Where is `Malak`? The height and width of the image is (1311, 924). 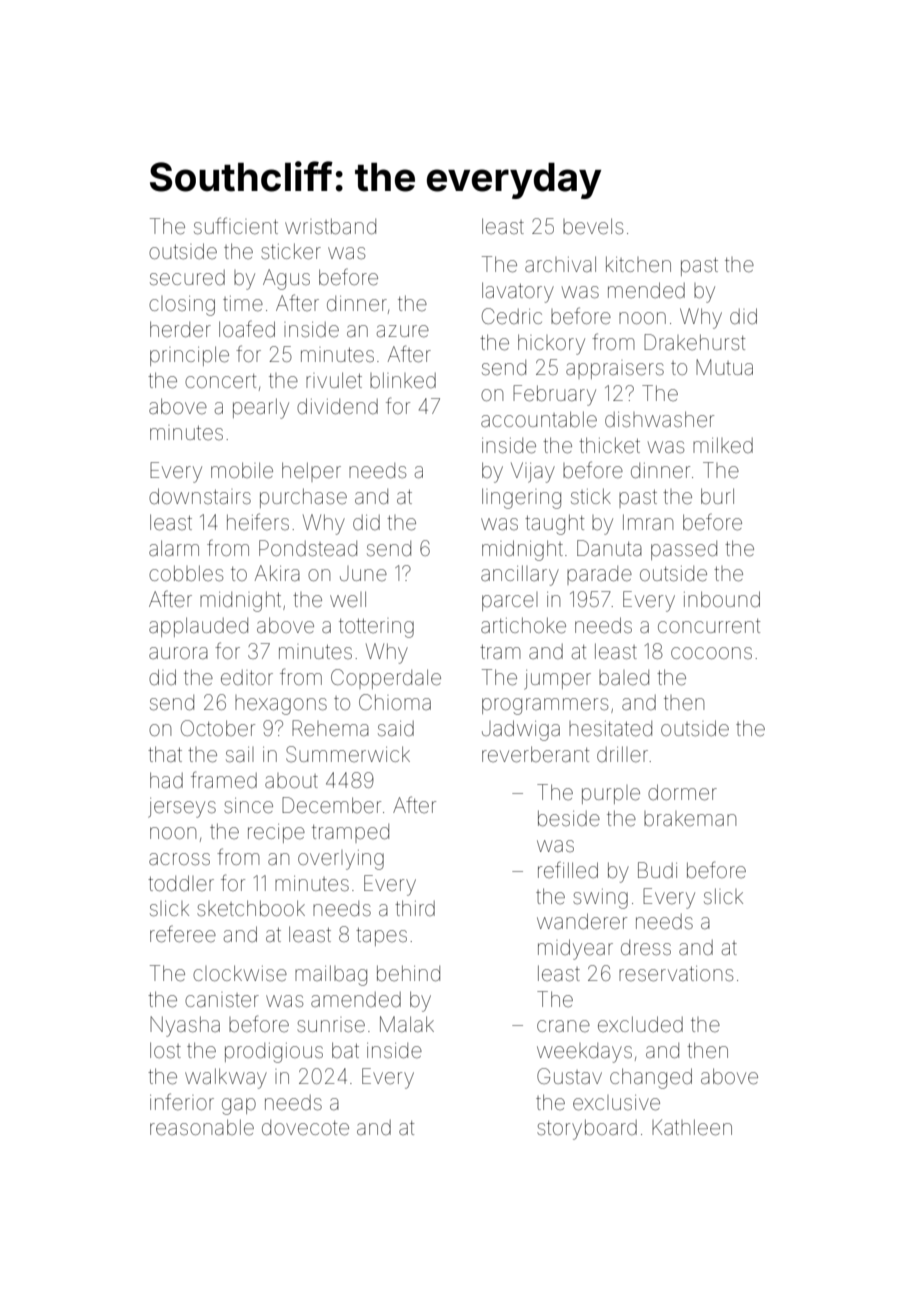
Malak is located at coordinates (407, 1024).
